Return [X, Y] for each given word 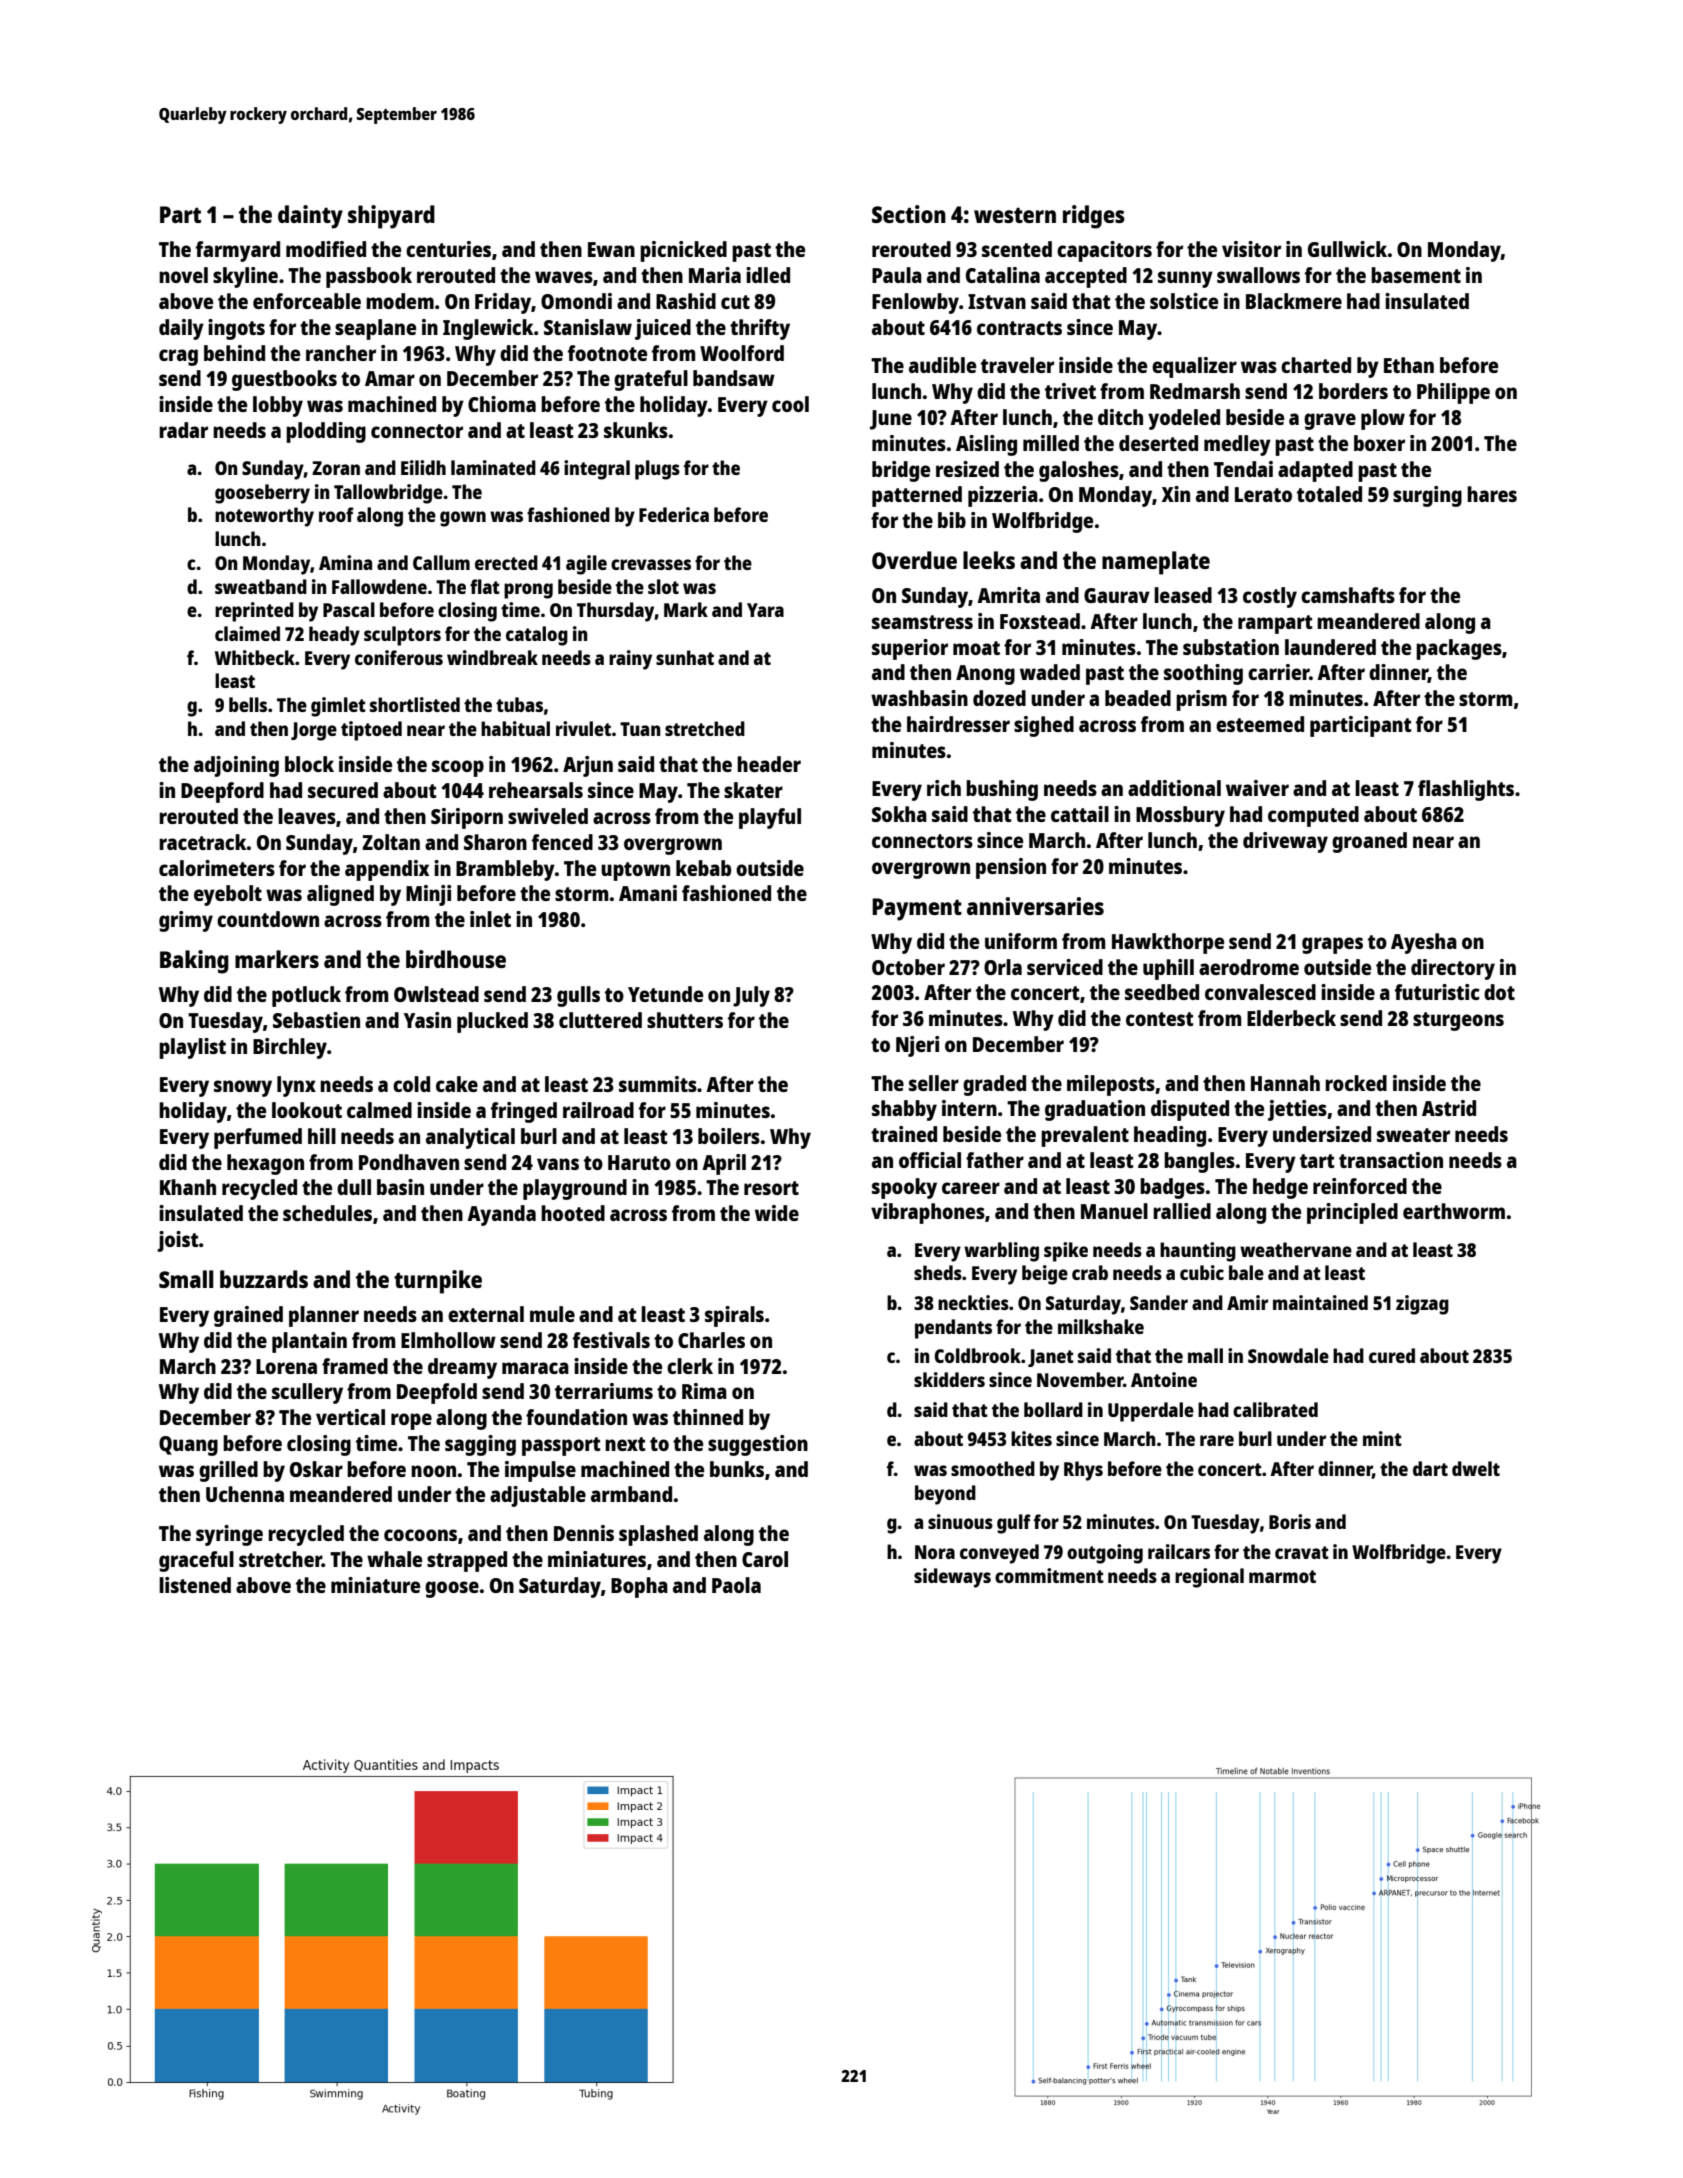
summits [658, 1084]
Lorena [286, 1366]
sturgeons [1458, 1021]
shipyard [391, 217]
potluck [306, 996]
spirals [734, 1316]
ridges [1094, 217]
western [1015, 215]
